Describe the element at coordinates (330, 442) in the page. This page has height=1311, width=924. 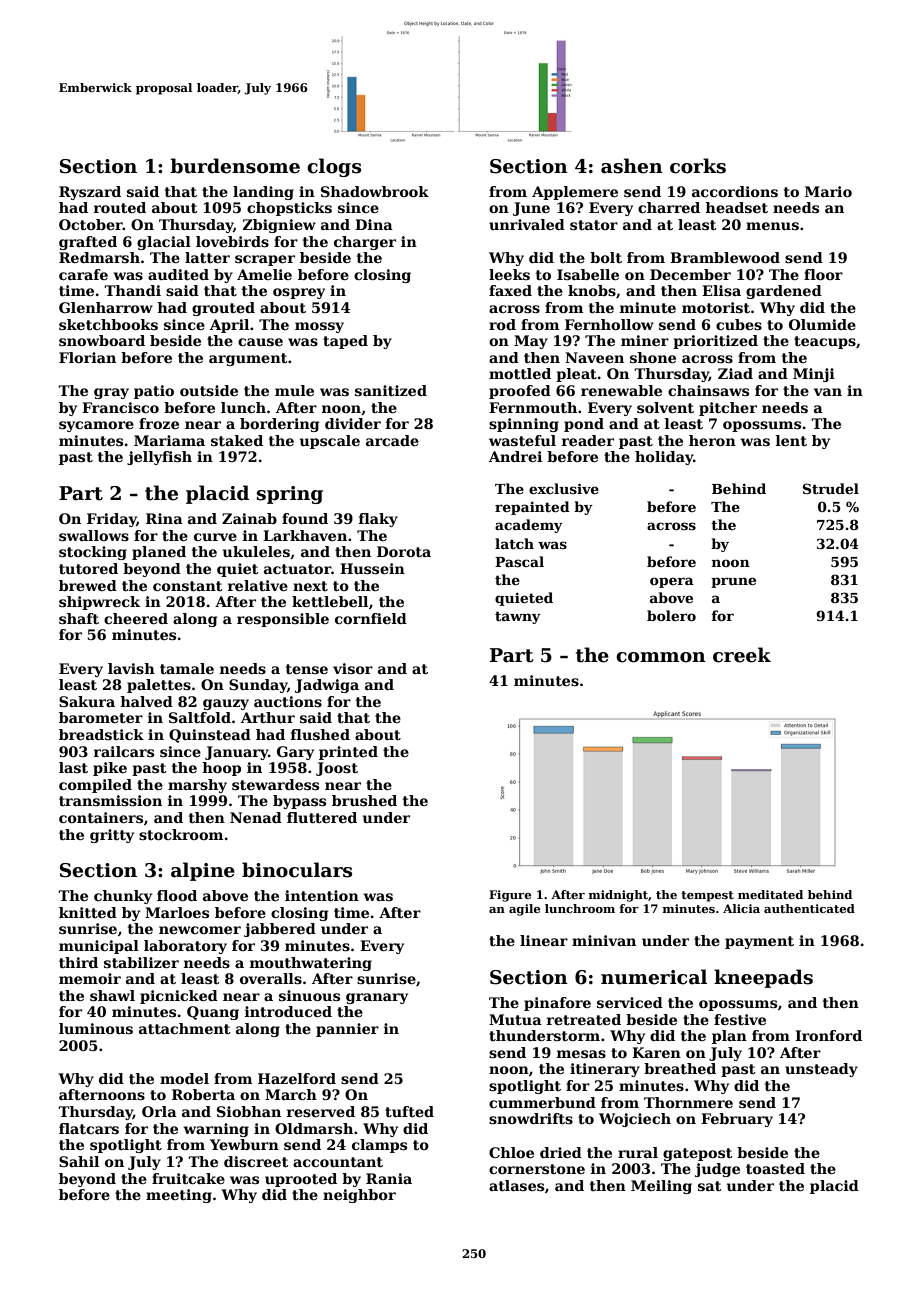
I see `upscale` at that location.
